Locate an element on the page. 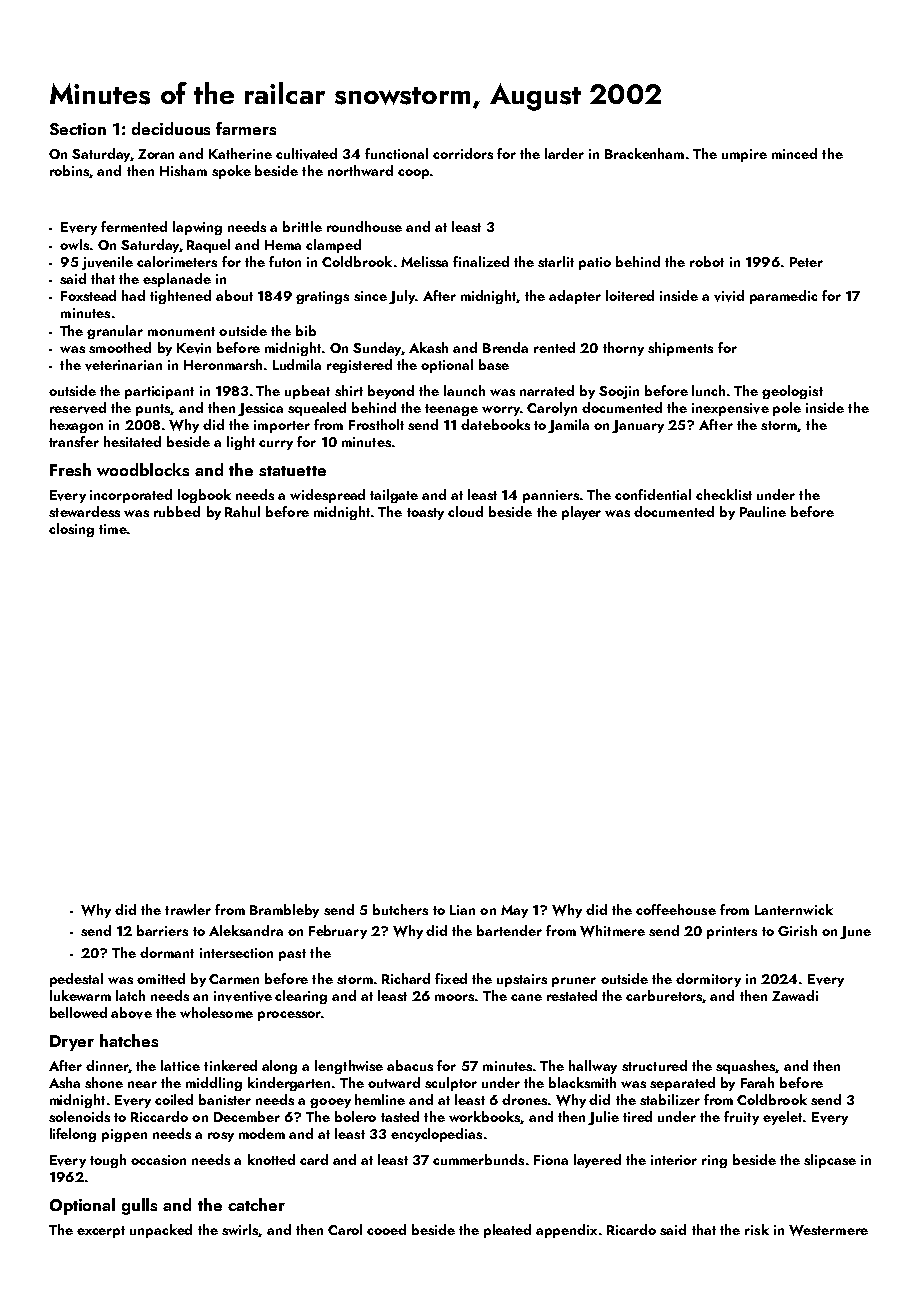 This image has height=1308, width=924. Peter is located at coordinates (806, 262).
